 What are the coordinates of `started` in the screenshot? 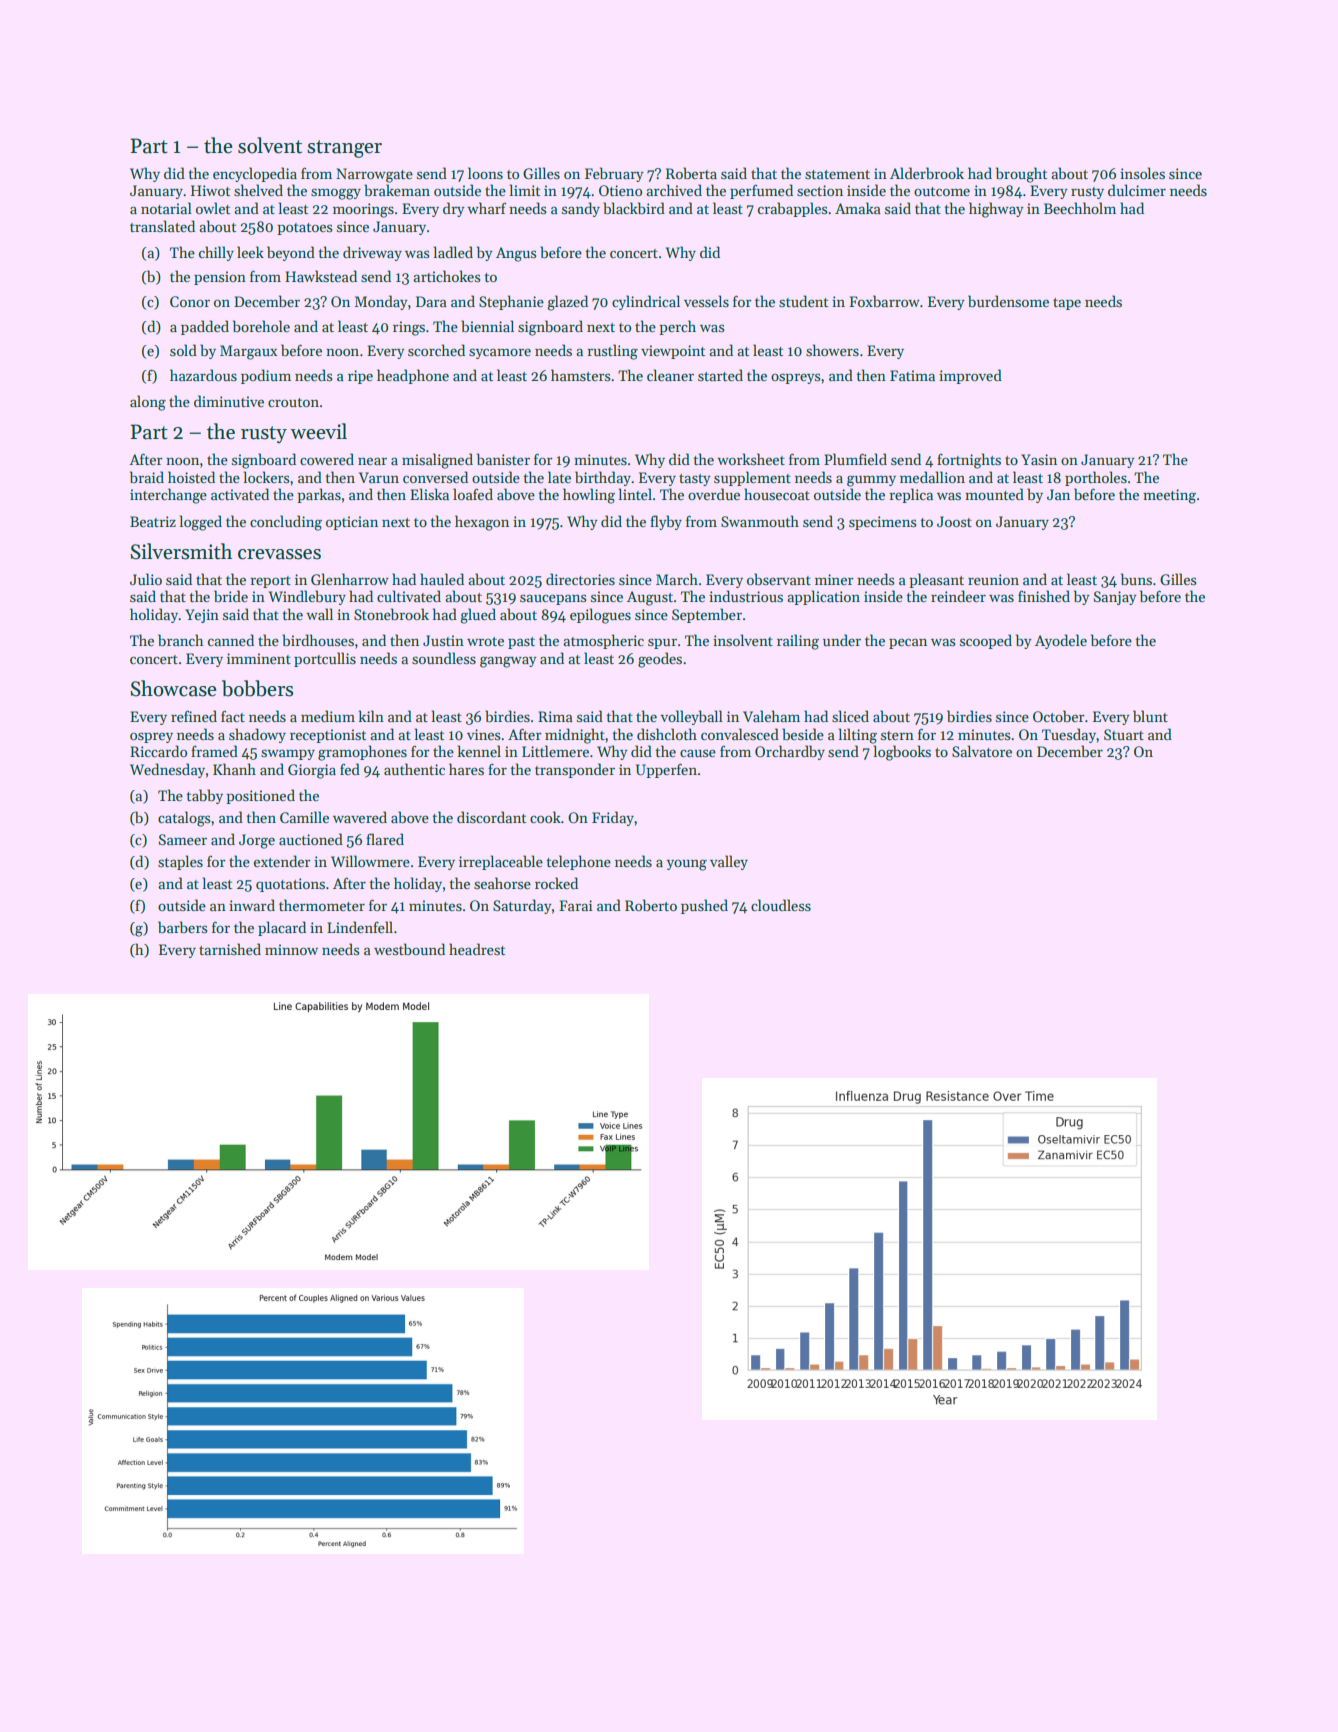 It's located at (720, 375).
